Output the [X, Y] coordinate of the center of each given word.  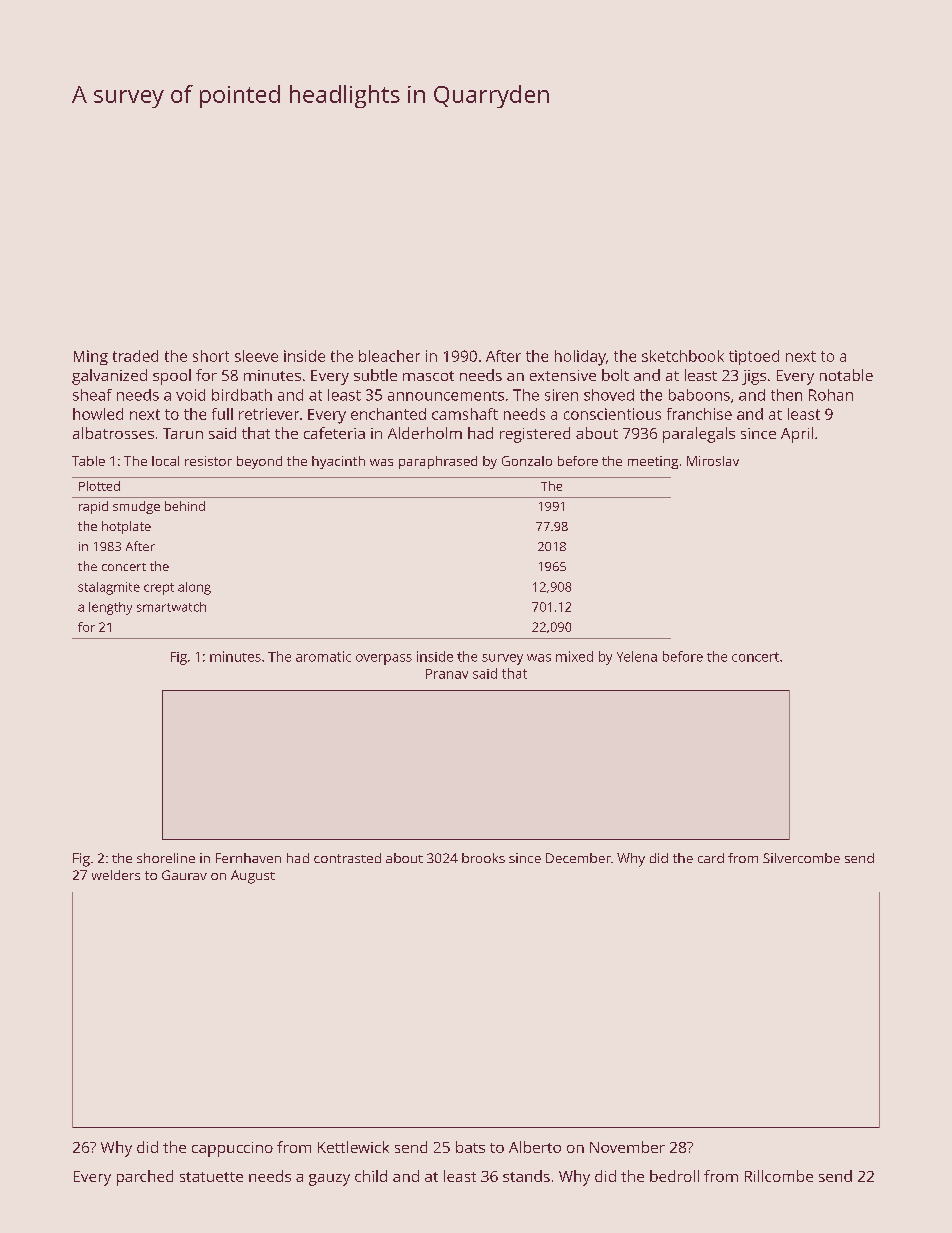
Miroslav [713, 461]
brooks [483, 858]
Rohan [831, 395]
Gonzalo [527, 461]
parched [145, 1178]
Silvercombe [801, 858]
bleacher [389, 356]
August [253, 877]
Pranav [447, 674]
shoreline [166, 858]
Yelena [637, 656]
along [194, 588]
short [211, 356]
